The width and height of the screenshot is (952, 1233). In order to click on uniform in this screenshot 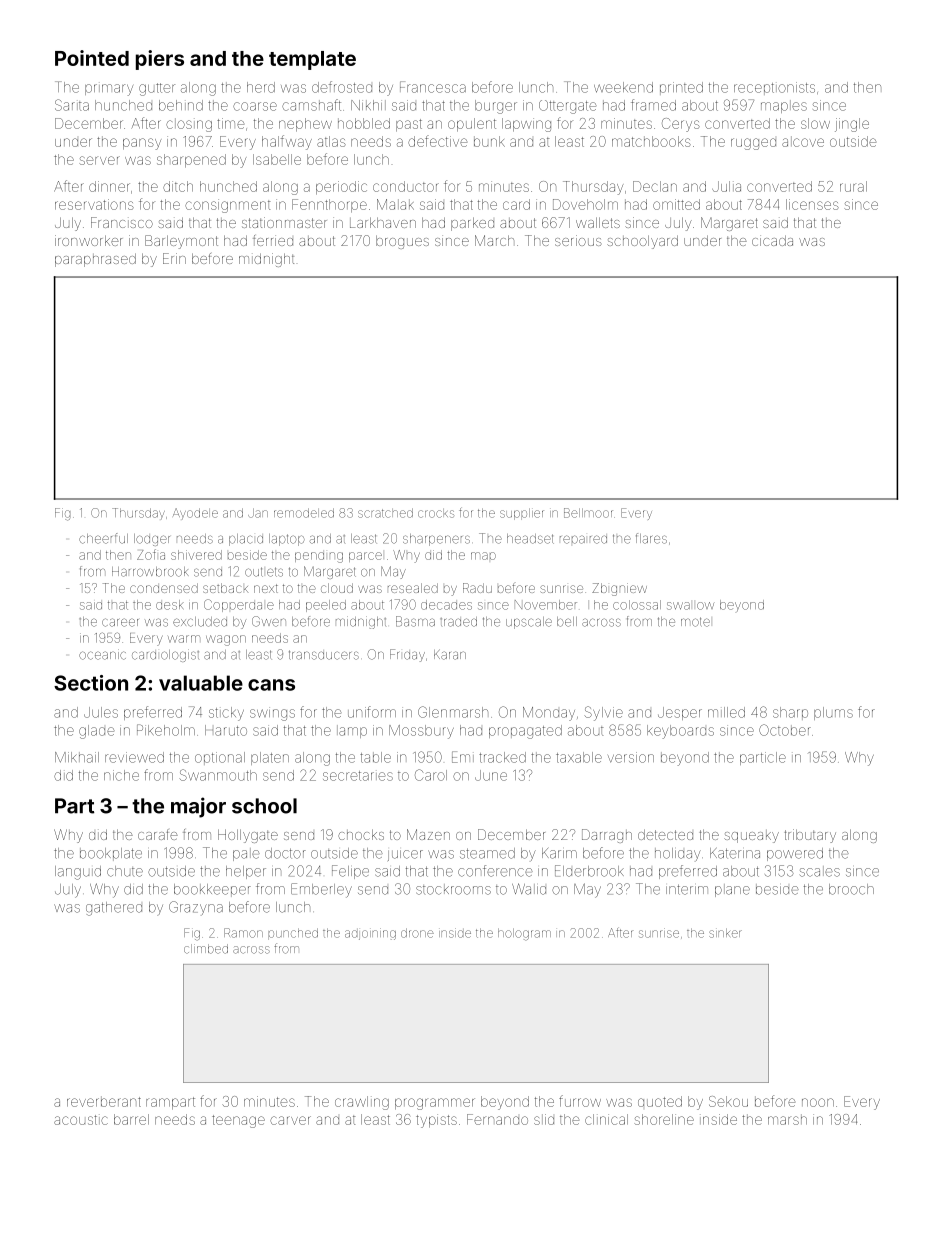, I will do `click(372, 712)`.
